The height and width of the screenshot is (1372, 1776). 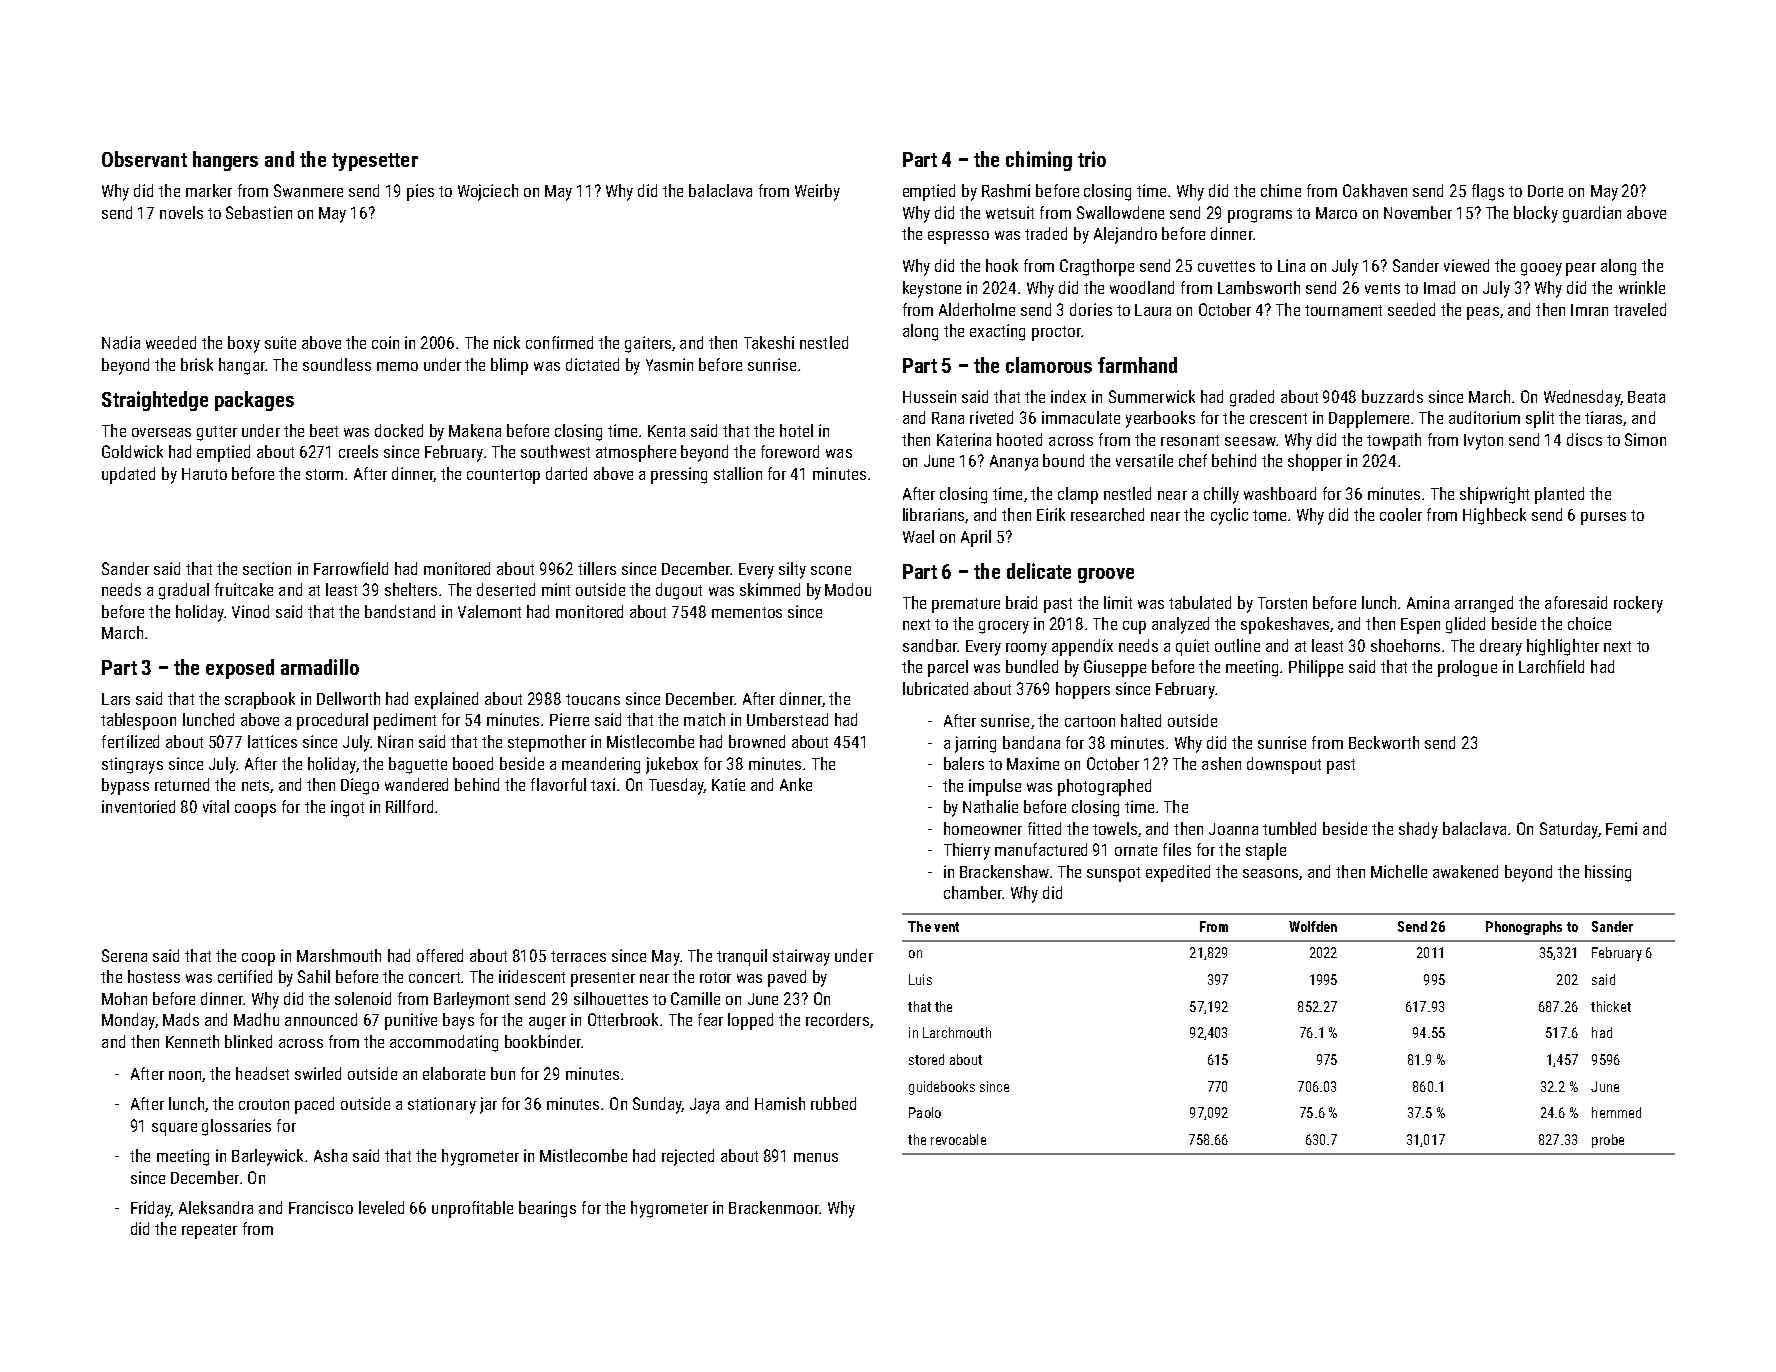 What do you see at coordinates (1488, 192) in the screenshot?
I see `flags` at bounding box center [1488, 192].
